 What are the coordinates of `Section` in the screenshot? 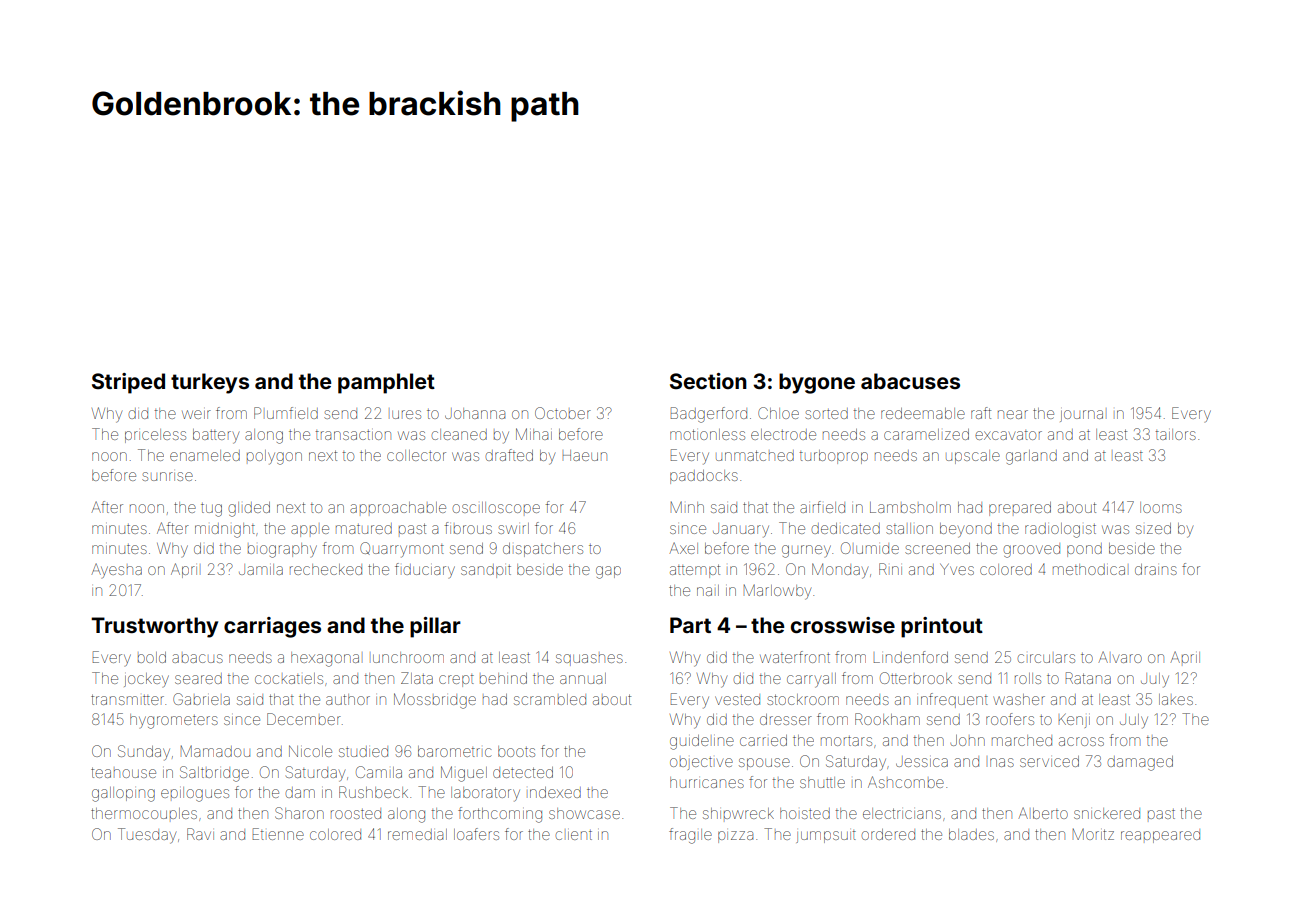 It's located at (708, 381).
